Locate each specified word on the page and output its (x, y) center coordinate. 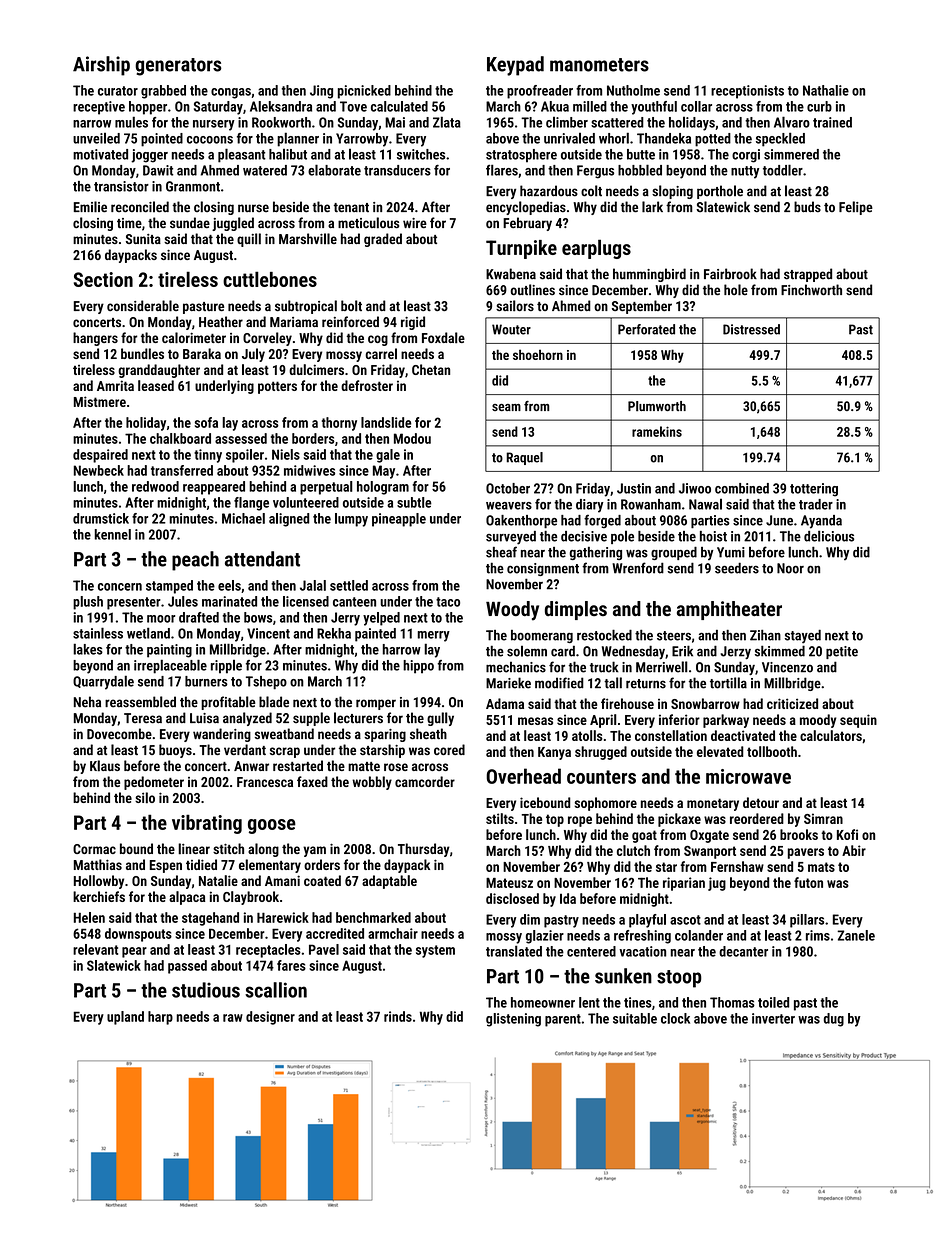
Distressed (751, 329)
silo (145, 798)
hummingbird (649, 275)
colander (699, 935)
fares (291, 965)
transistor (121, 186)
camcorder (425, 781)
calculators (831, 735)
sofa (206, 422)
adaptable (389, 882)
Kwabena (511, 274)
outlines (533, 290)
